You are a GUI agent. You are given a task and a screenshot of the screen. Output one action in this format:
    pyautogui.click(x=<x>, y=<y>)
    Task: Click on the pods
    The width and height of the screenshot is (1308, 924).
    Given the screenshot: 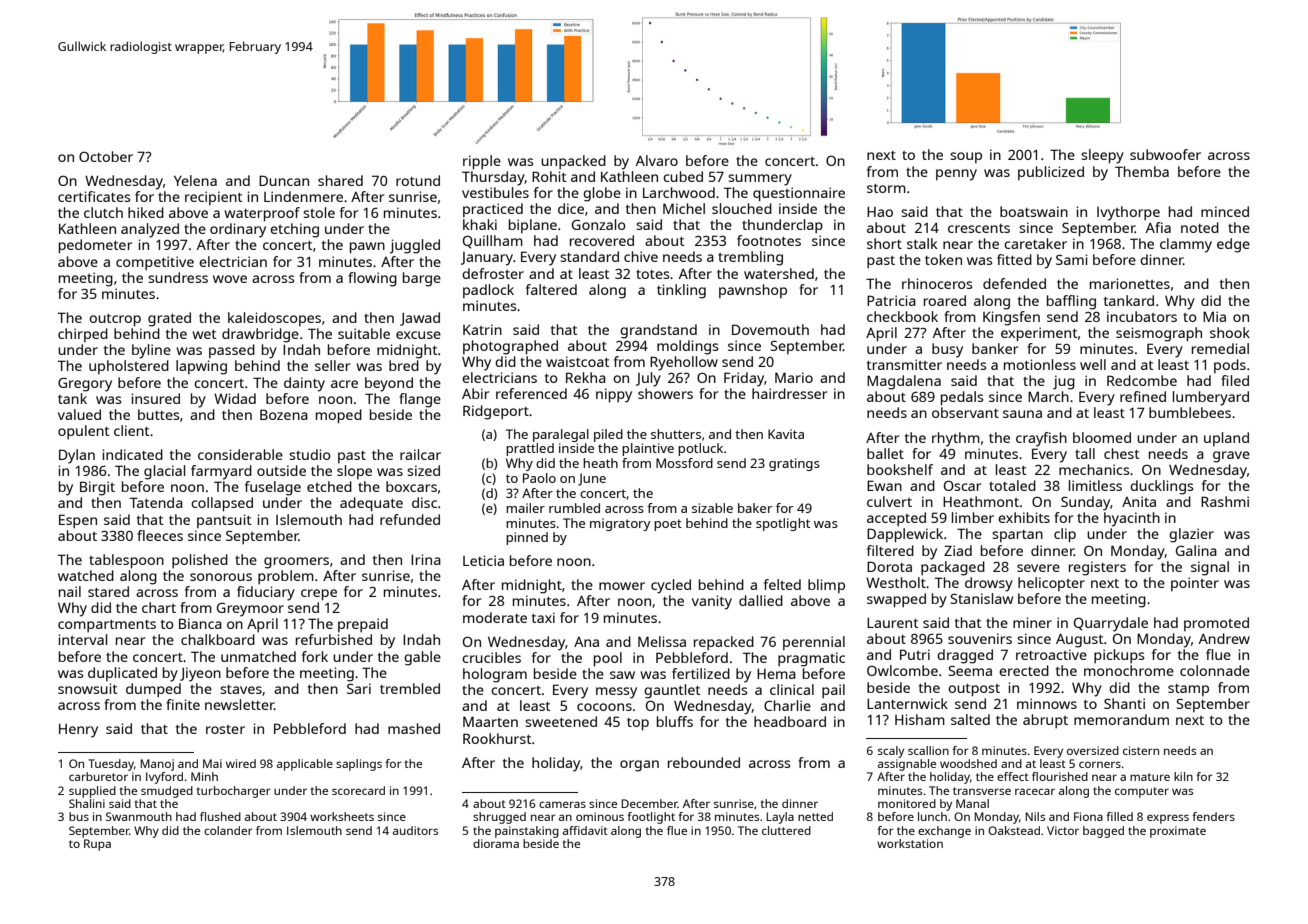 What is the action you would take?
    pyautogui.click(x=1230, y=366)
